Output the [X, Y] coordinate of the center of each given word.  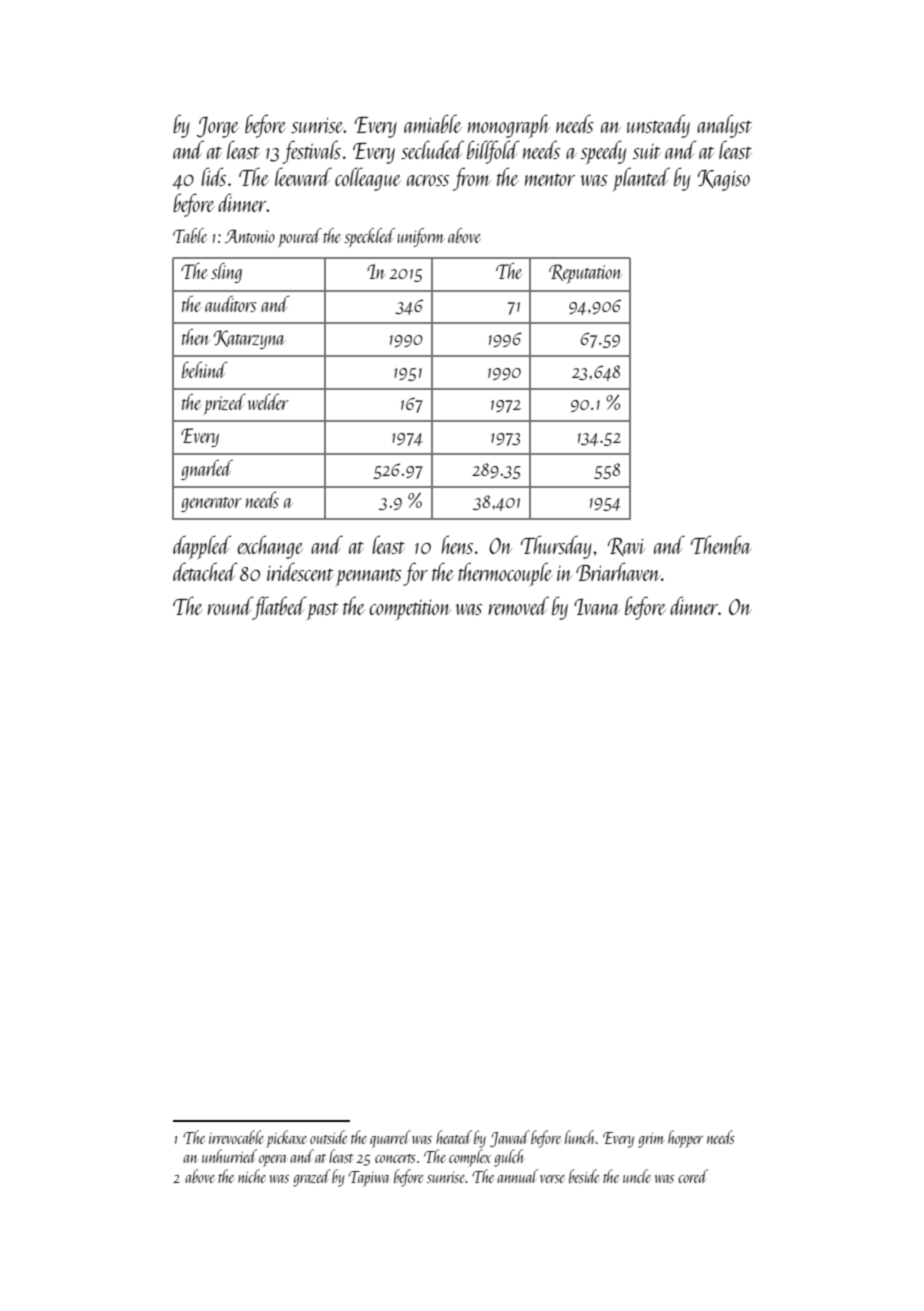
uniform [420, 237]
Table [190, 235]
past [322, 611]
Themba [721, 544]
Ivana [597, 607]
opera [273, 1161]
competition [410, 609]
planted [641, 179]
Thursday [556, 547]
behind [204, 369]
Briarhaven [618, 571]
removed [519, 605]
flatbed [279, 608]
